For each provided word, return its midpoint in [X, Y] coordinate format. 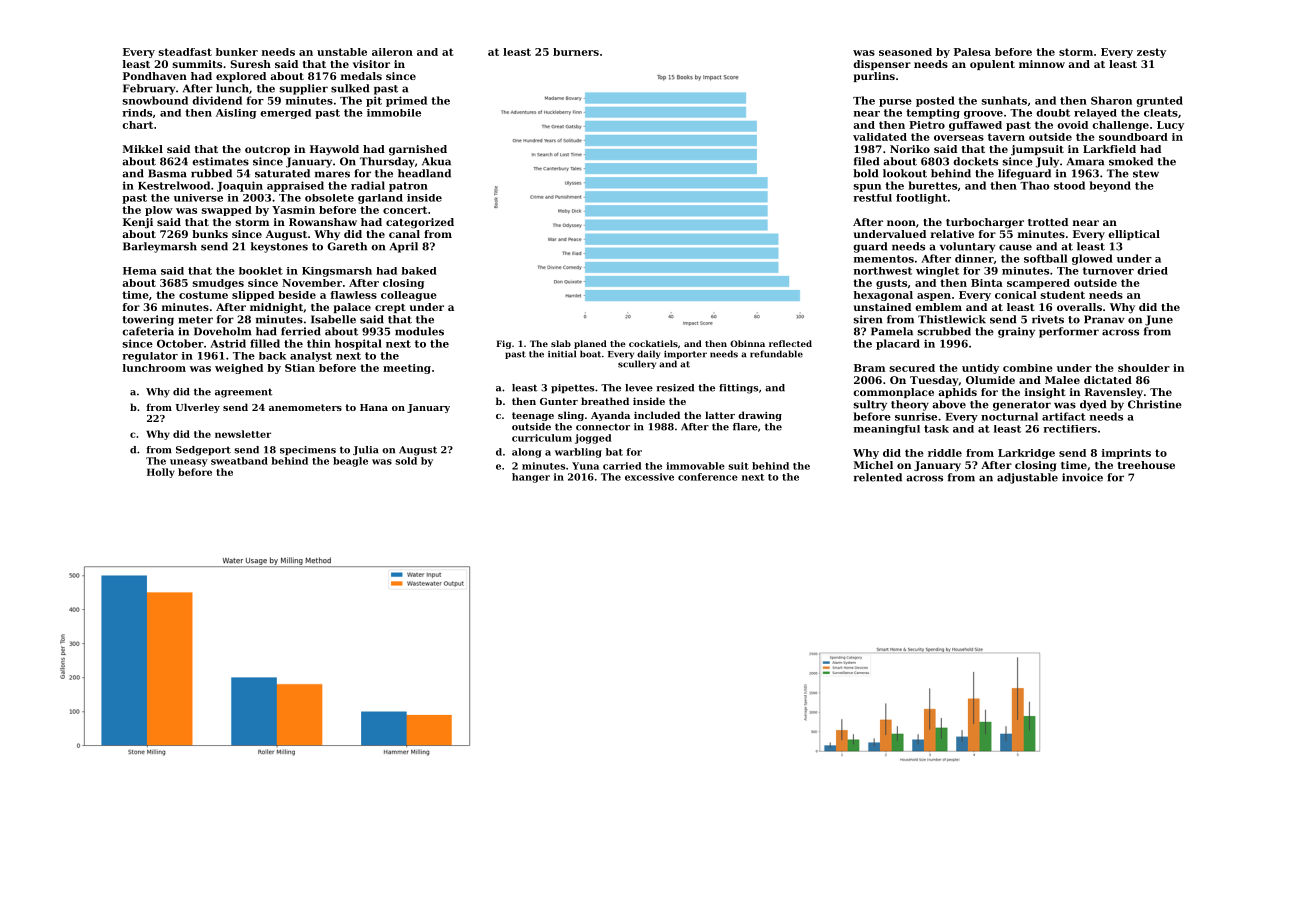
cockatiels [653, 343]
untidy [980, 369]
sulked [350, 88]
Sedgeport [203, 451]
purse [895, 103]
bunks [210, 234]
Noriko [910, 149]
